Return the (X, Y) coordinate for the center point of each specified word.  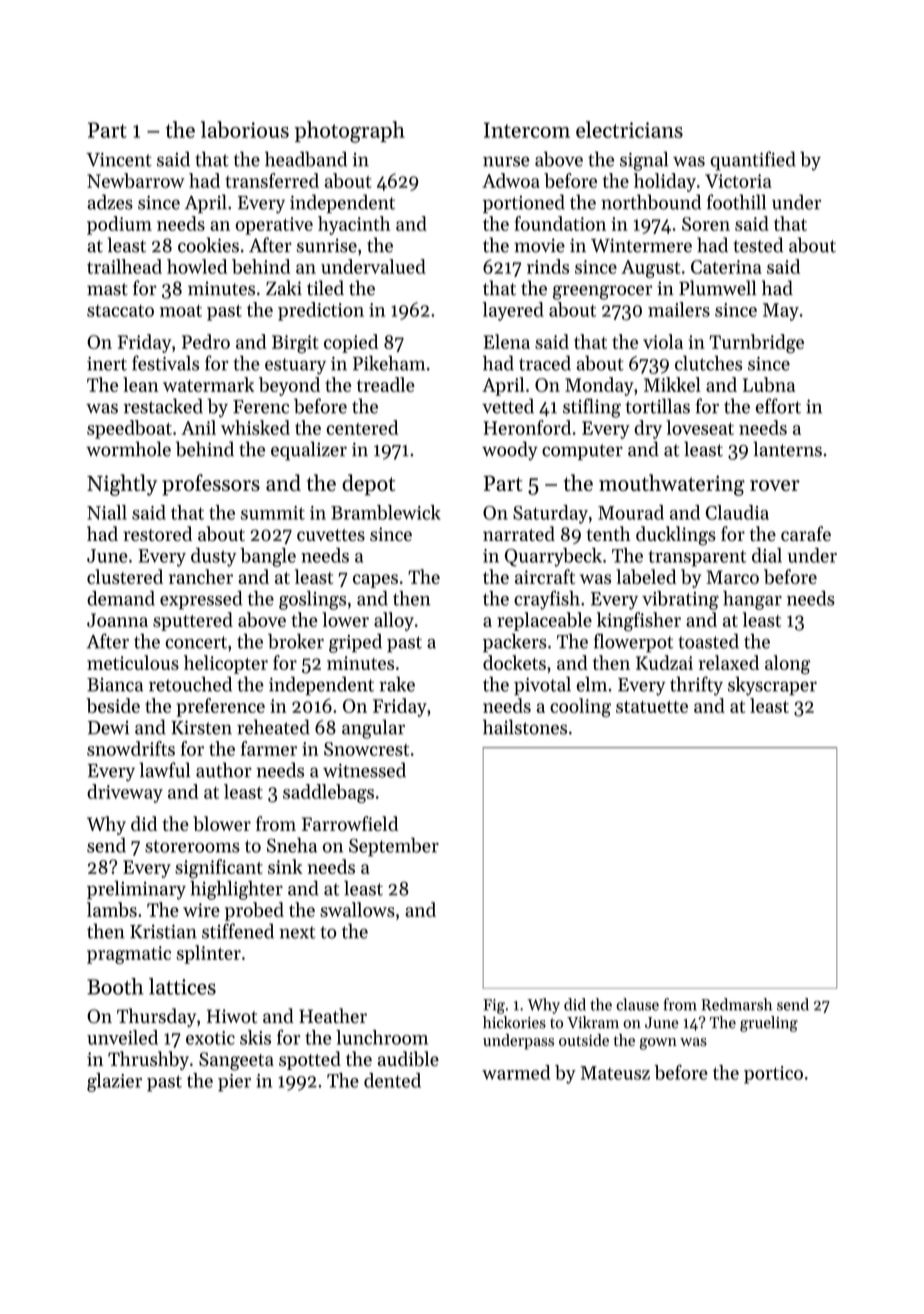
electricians (629, 129)
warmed (516, 1072)
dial (767, 555)
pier (234, 1083)
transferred (272, 180)
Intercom (527, 130)
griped (355, 643)
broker (296, 641)
